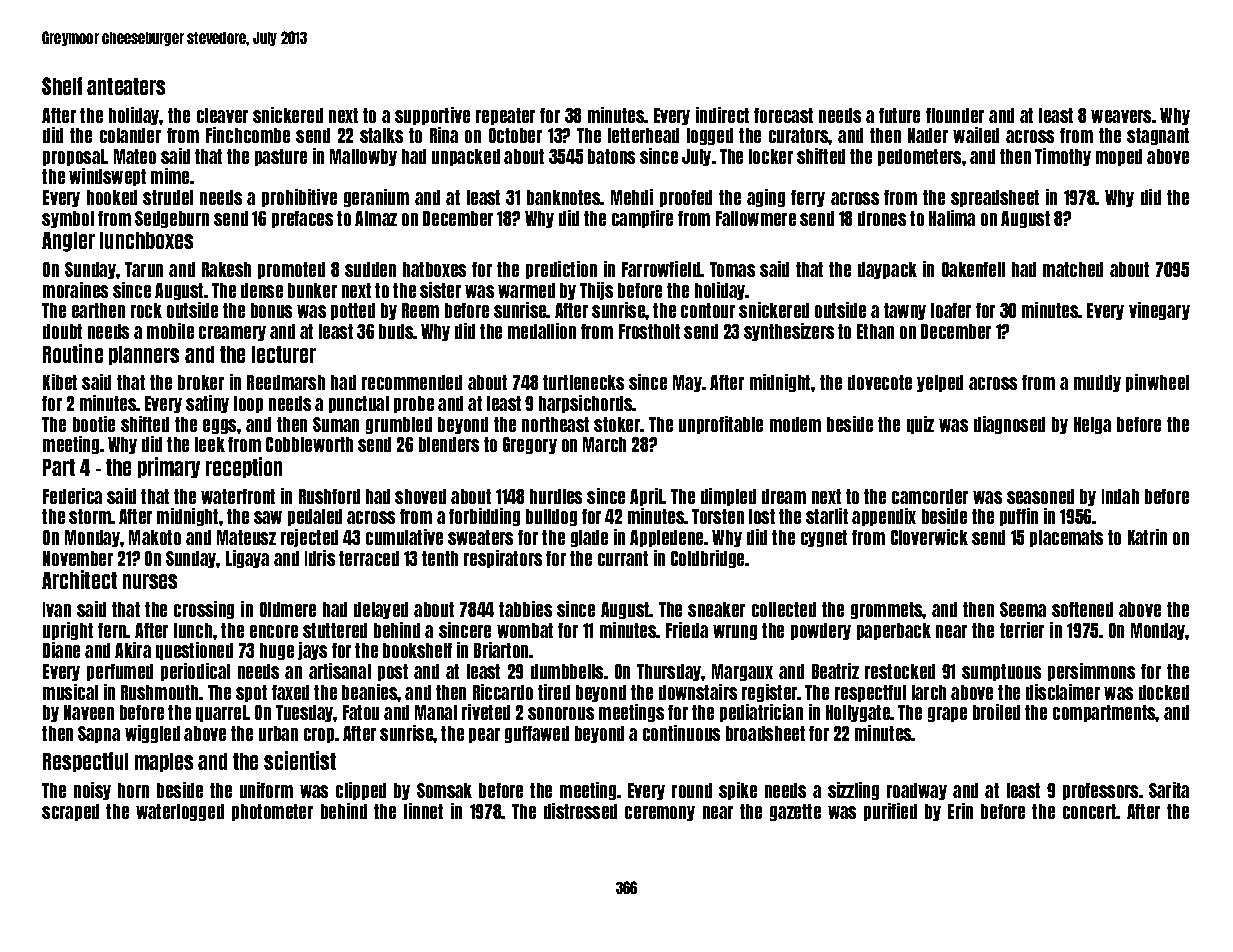  Describe the element at coordinates (75, 290) in the image. I see `moraines` at that location.
